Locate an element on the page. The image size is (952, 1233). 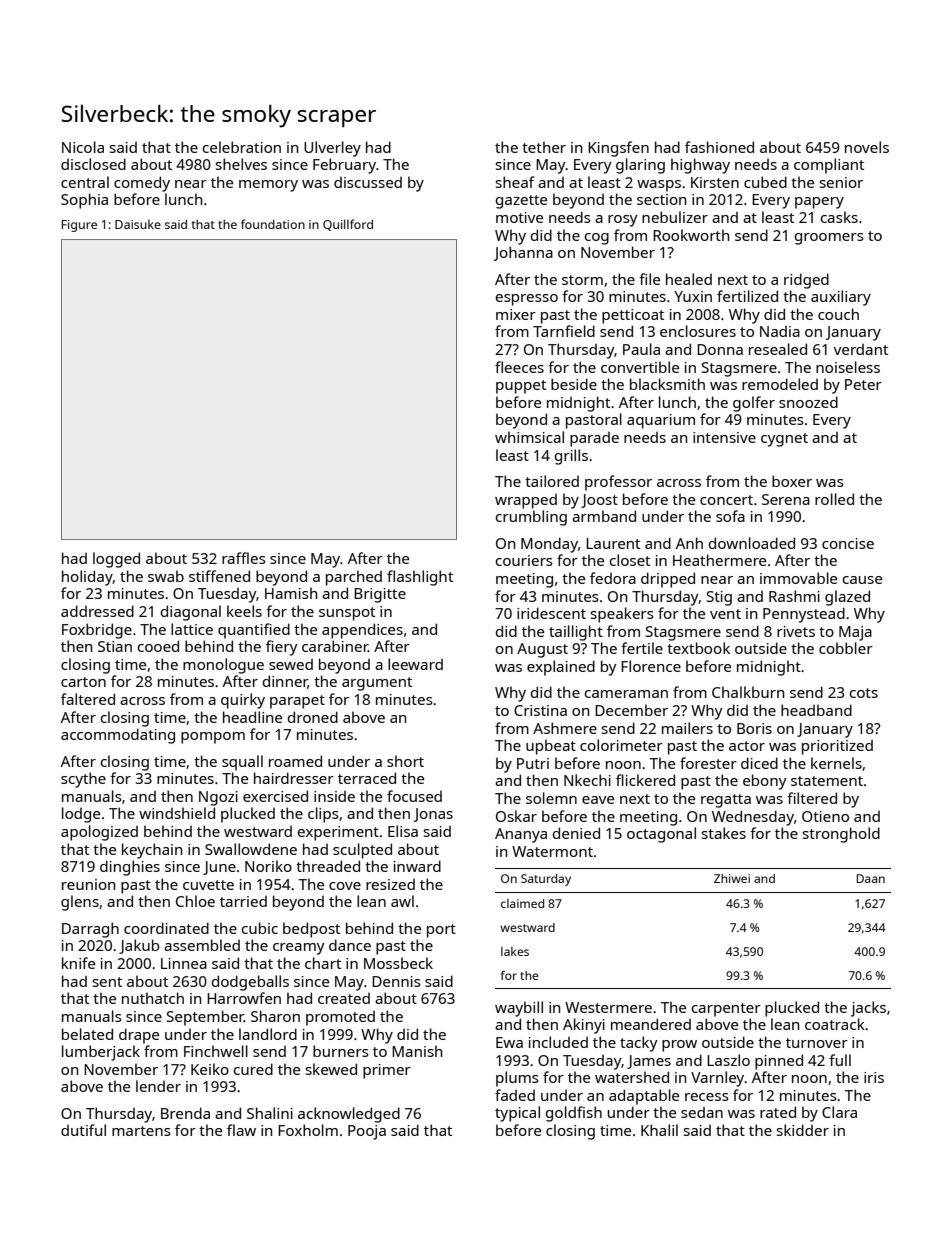
Figure is located at coordinates (79, 226).
